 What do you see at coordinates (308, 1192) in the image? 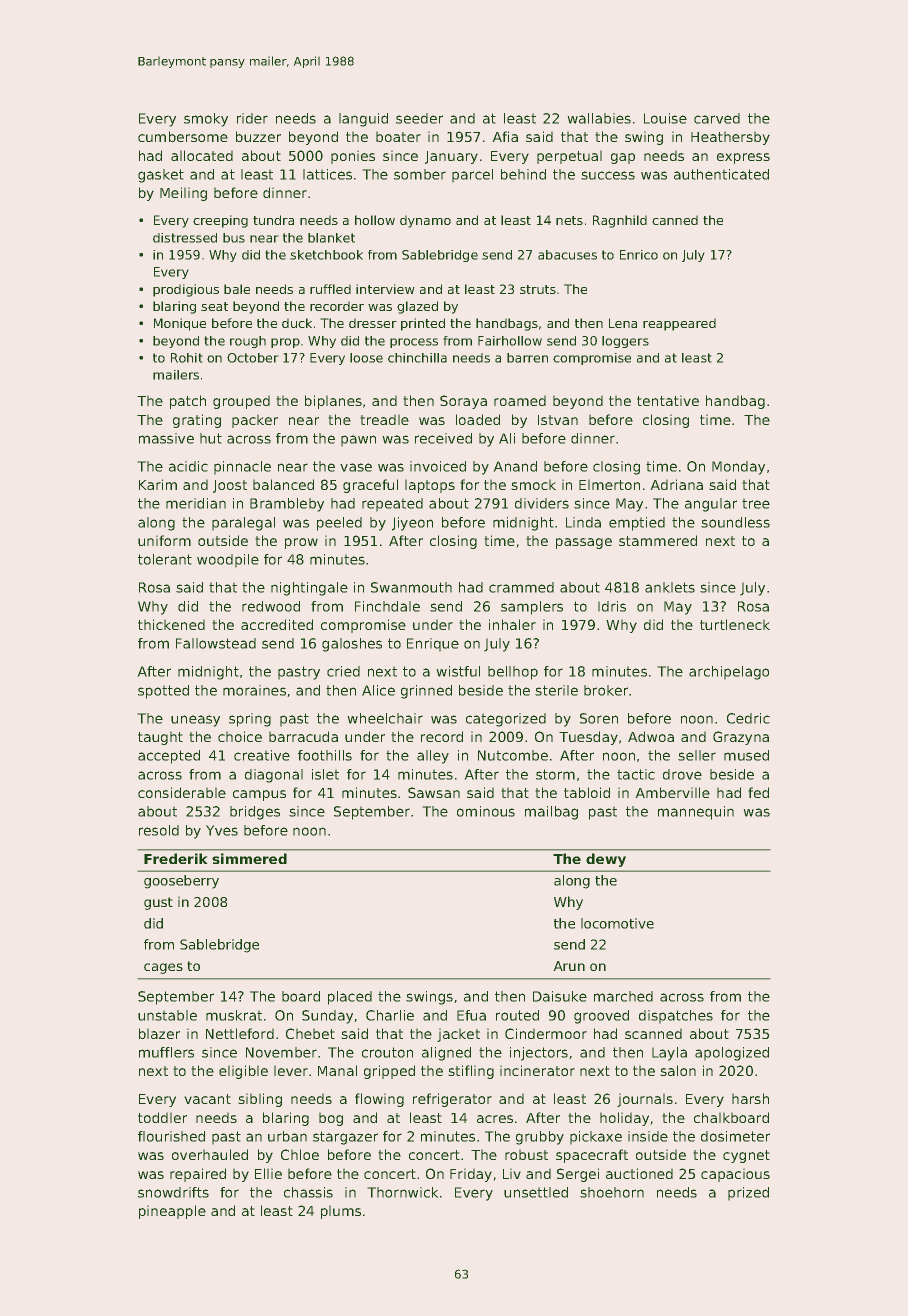
I see `chassis` at bounding box center [308, 1192].
